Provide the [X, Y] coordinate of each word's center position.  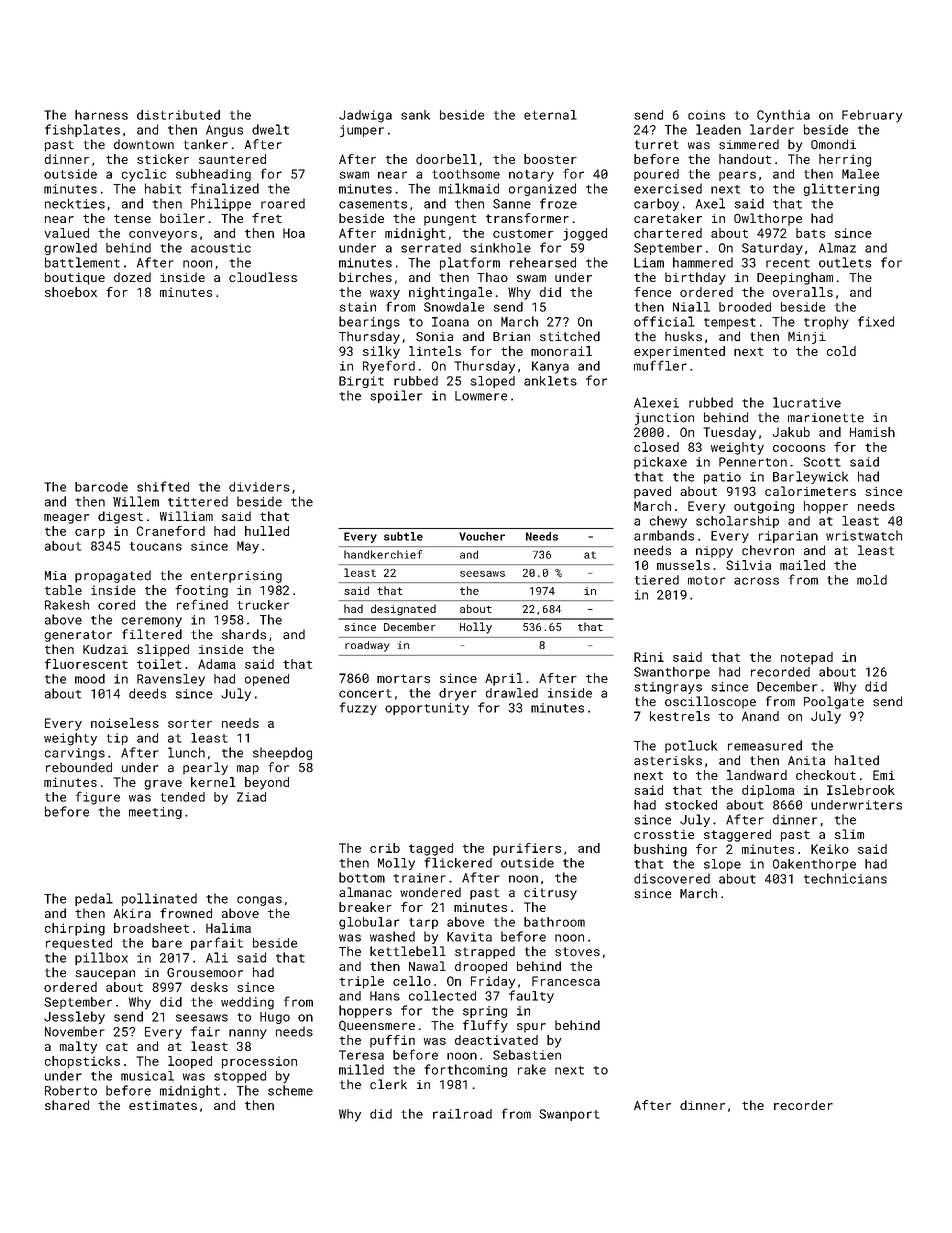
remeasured [765, 745]
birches [365, 277]
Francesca [566, 981]
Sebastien [527, 1055]
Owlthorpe [768, 219]
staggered [737, 835]
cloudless [263, 277]
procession [259, 1062]
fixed [876, 321]
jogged [585, 234]
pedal [94, 899]
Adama [217, 664]
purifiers [527, 849]
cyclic [144, 175]
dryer [458, 694]
